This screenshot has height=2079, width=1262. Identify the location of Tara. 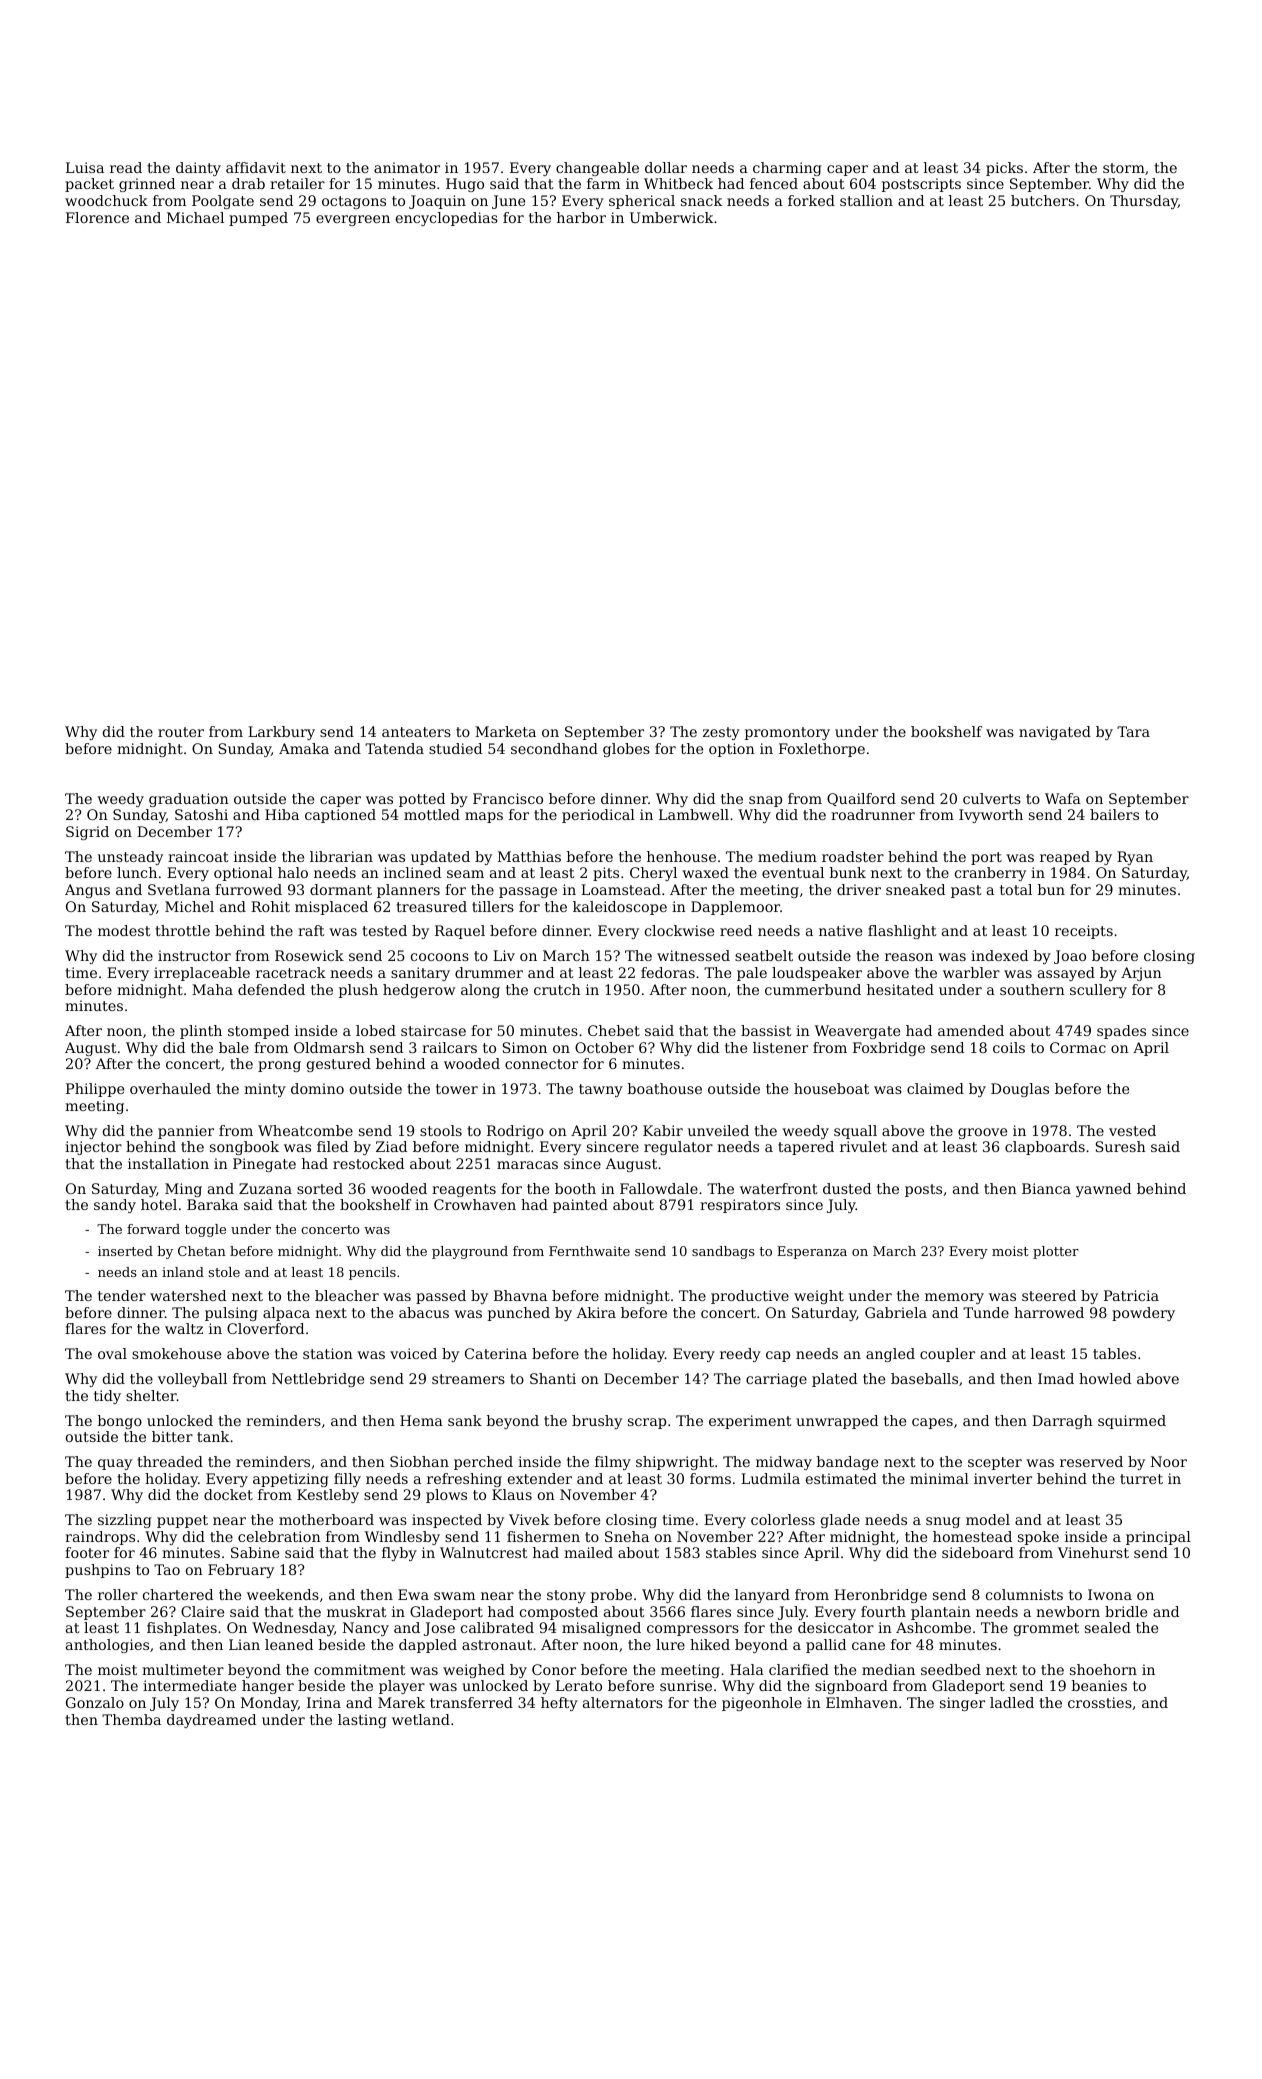
(1133, 731).
